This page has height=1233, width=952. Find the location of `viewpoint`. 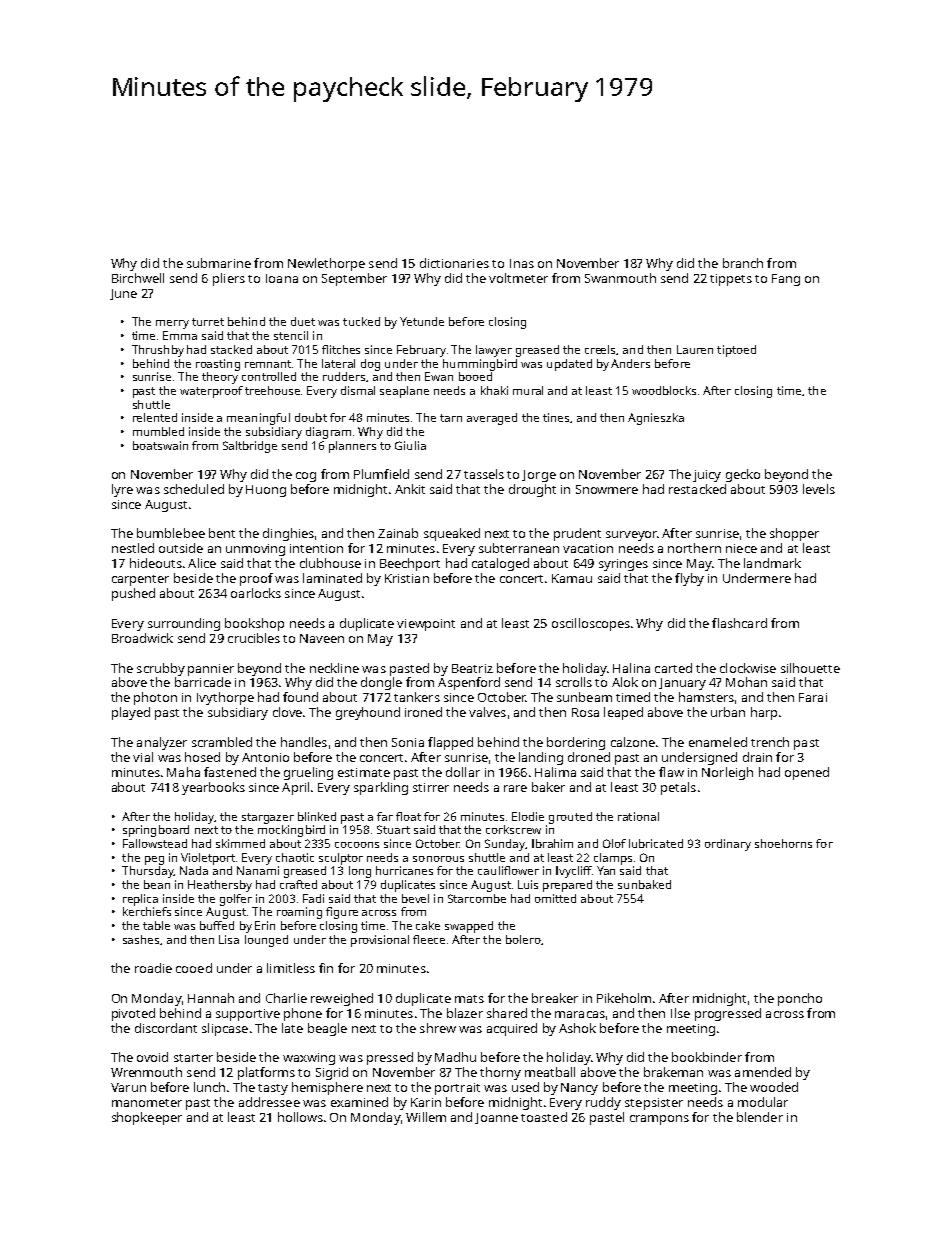

viewpoint is located at coordinates (426, 625).
